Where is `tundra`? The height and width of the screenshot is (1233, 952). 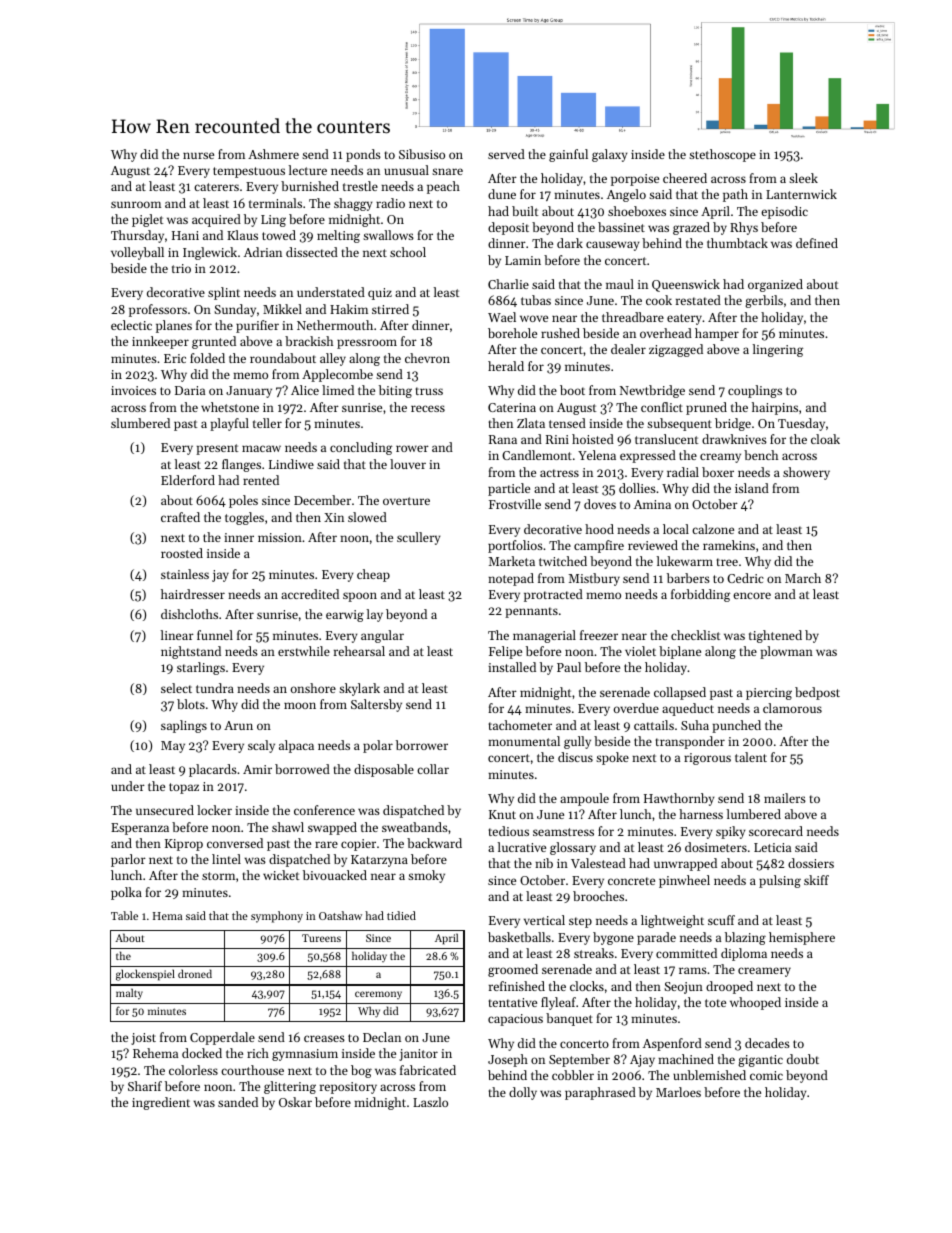 tundra is located at coordinates (215, 688).
